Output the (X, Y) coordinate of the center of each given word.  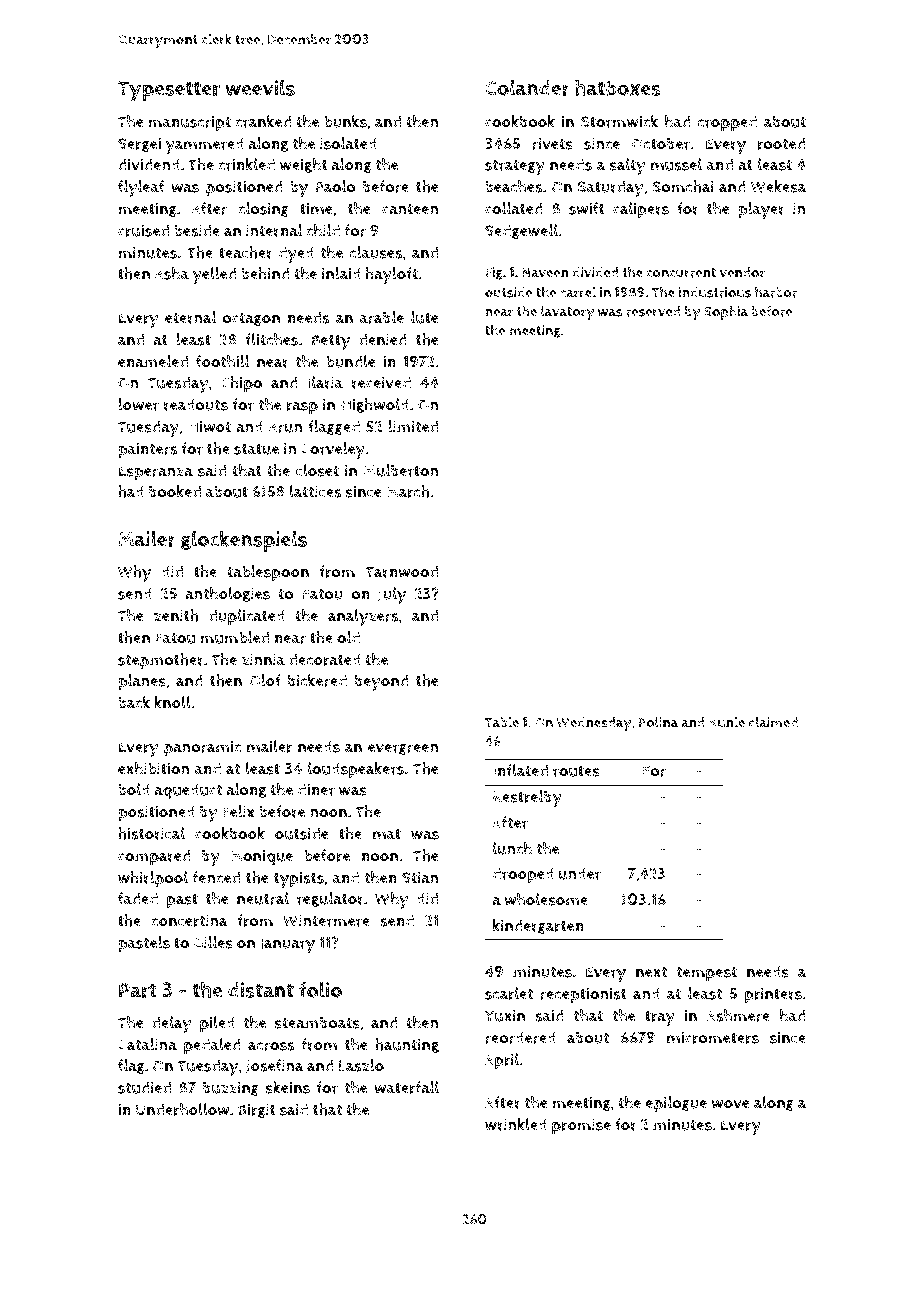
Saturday (611, 188)
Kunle (727, 722)
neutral (263, 898)
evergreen (403, 749)
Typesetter (169, 91)
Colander (527, 87)
